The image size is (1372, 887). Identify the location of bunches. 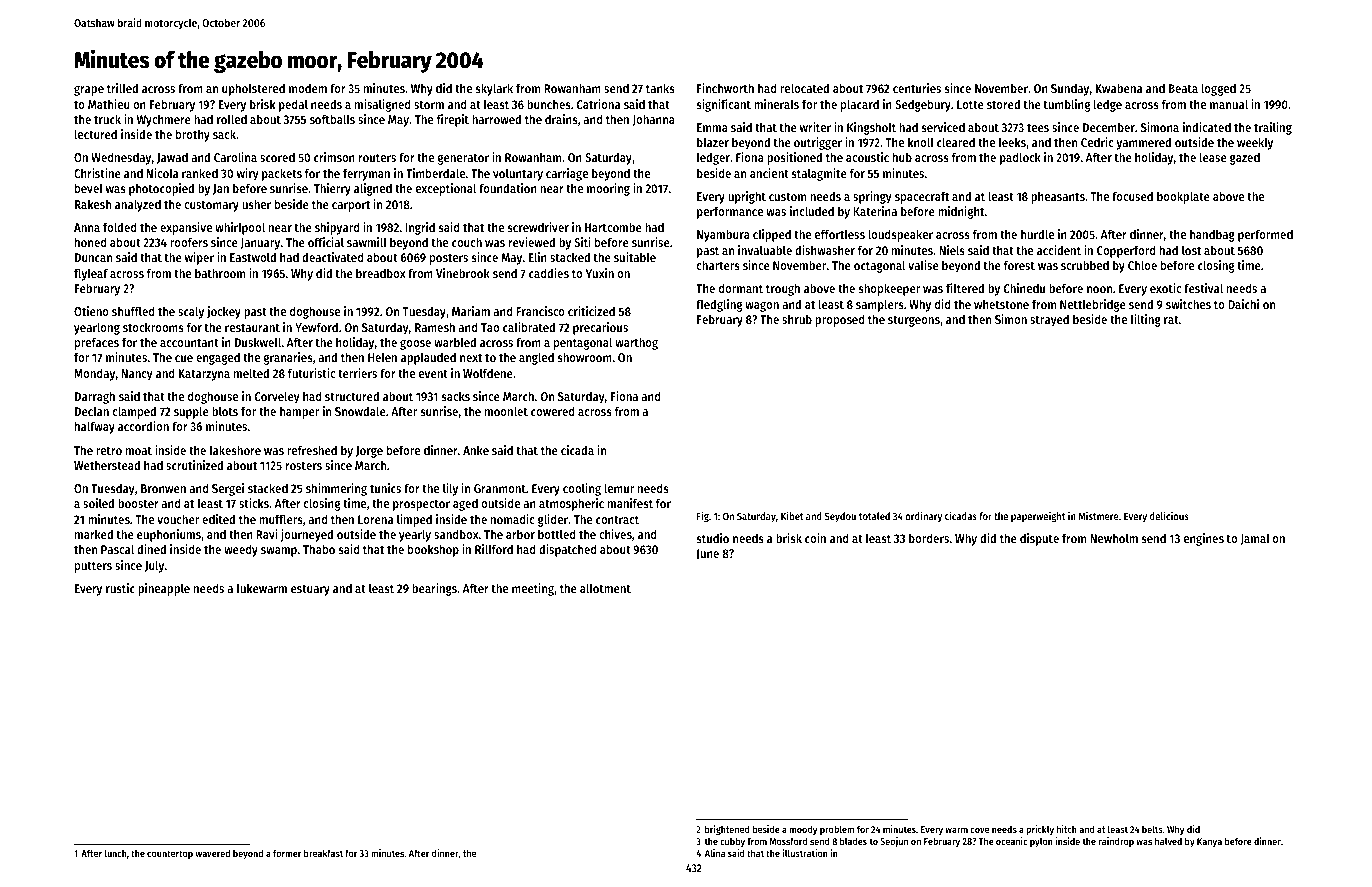
(549, 104).
